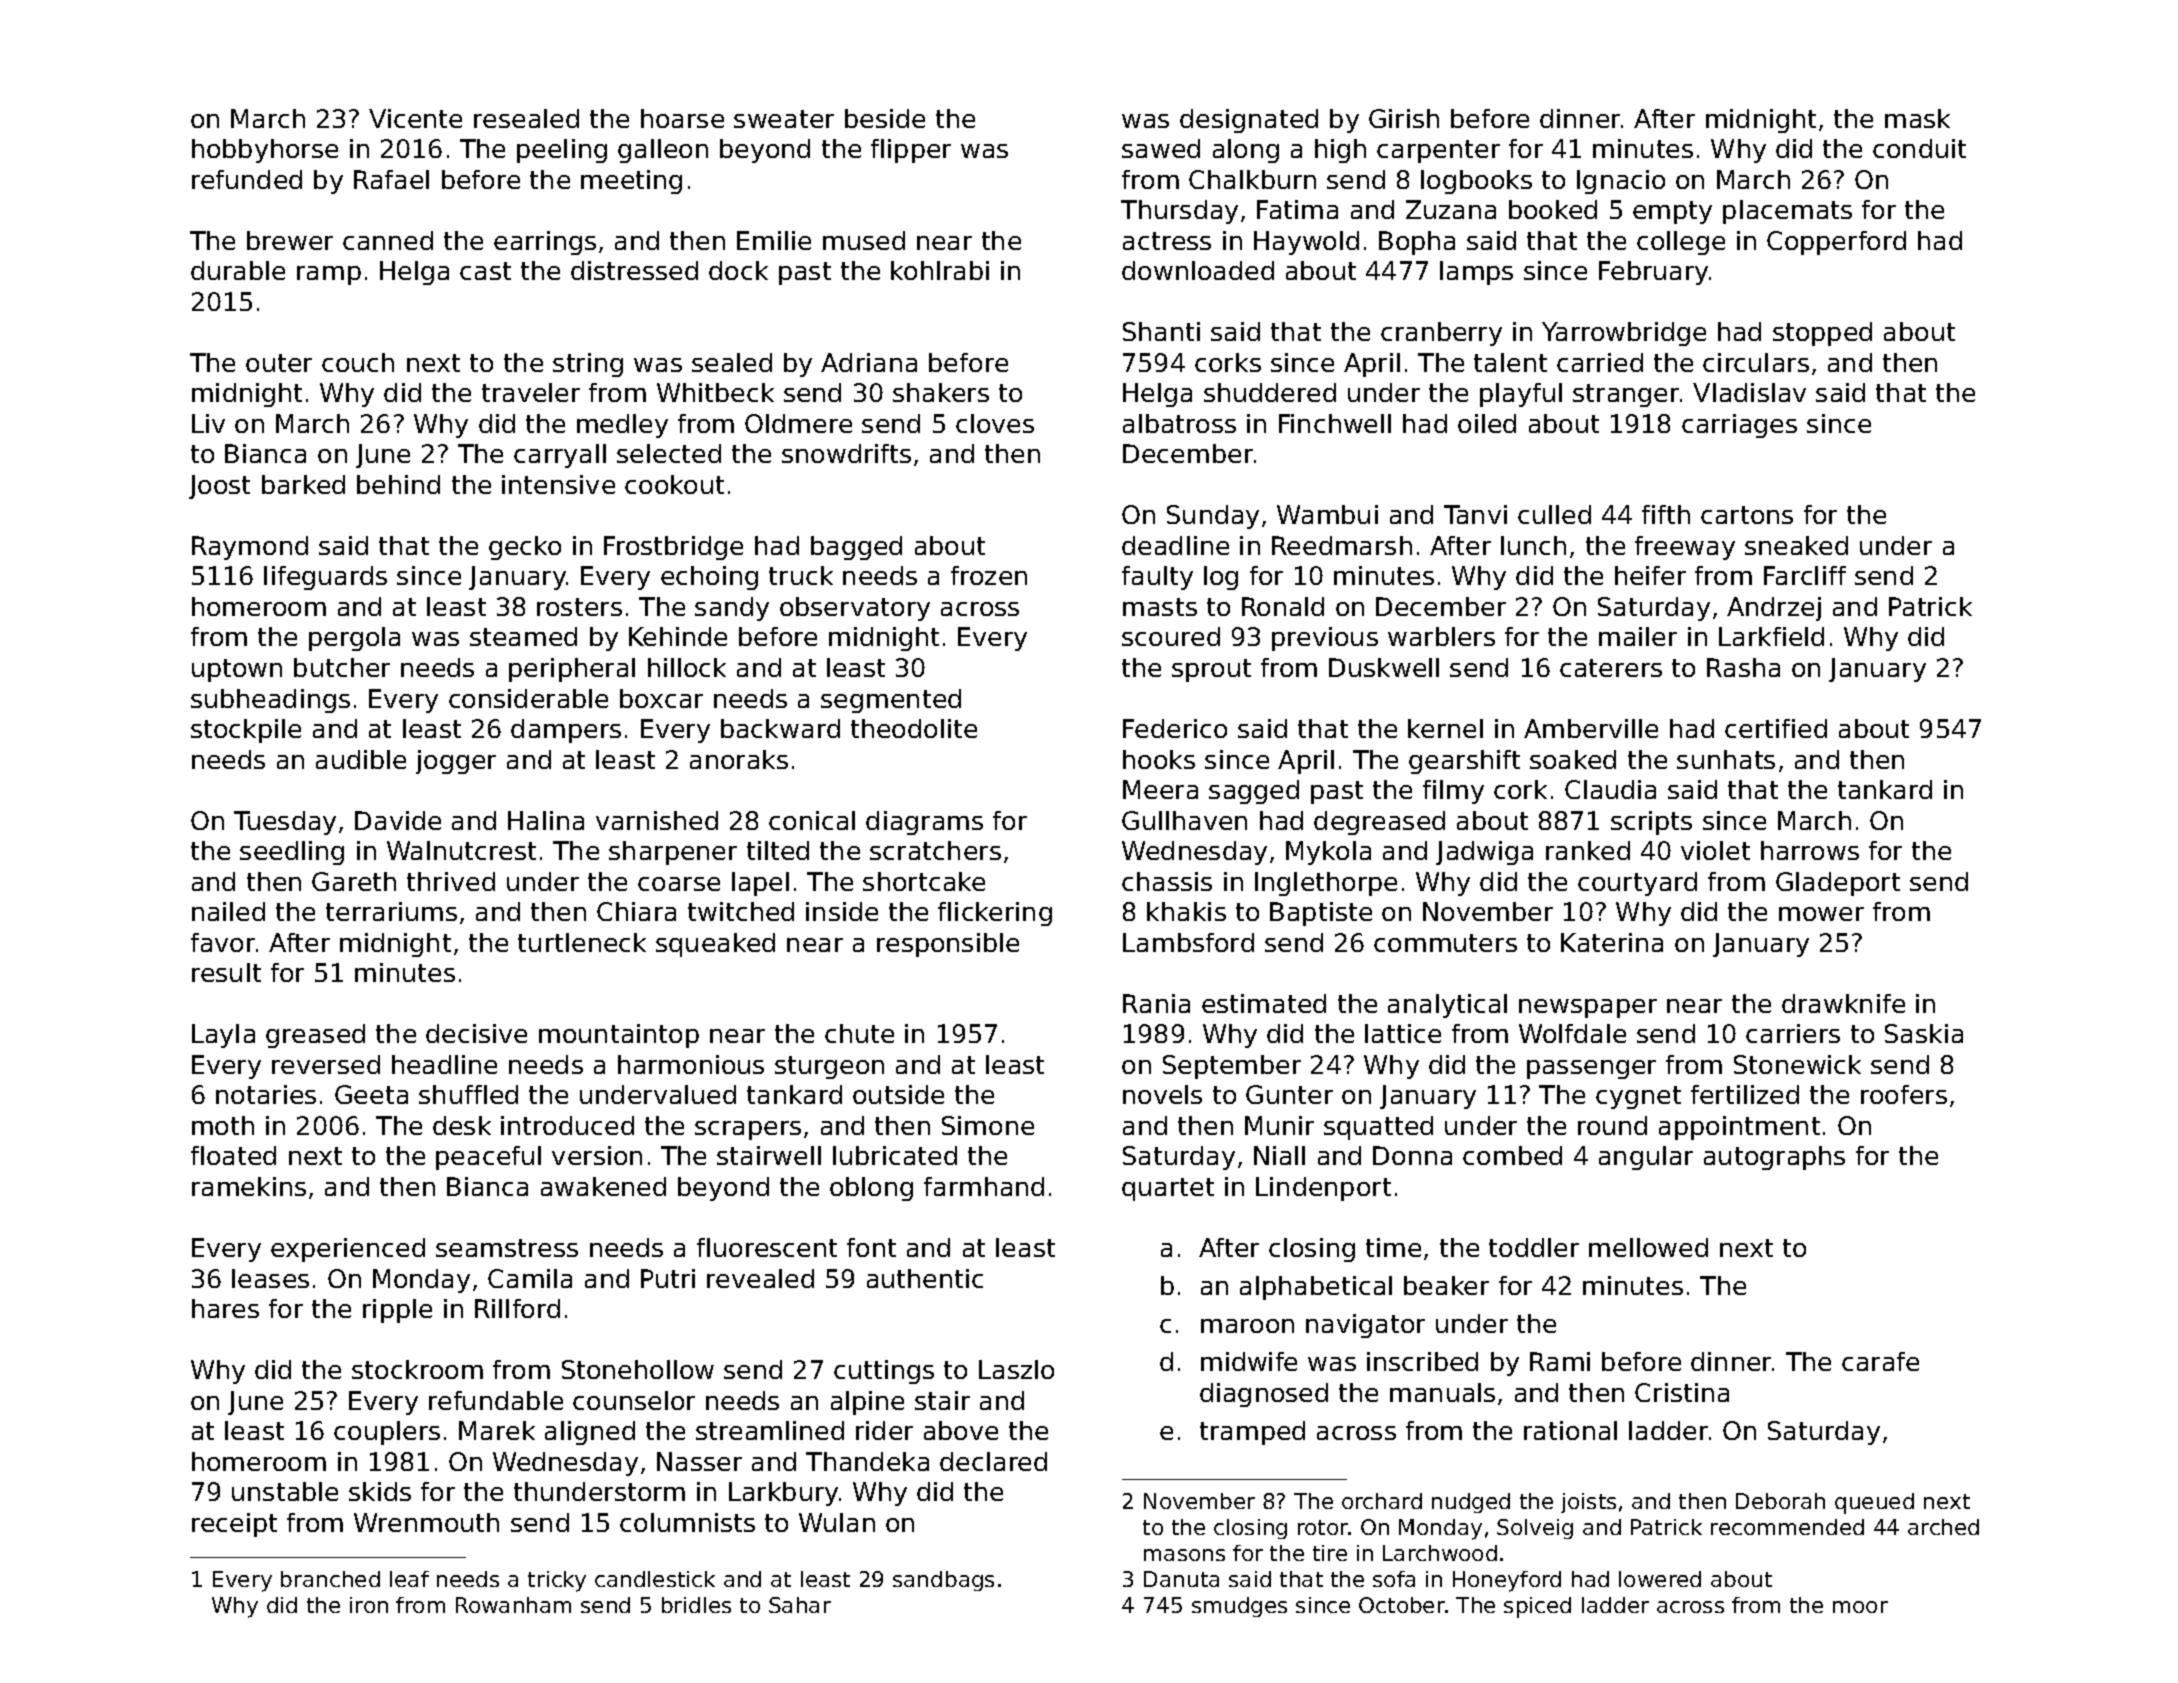 This screenshot has width=2178, height=1683. Describe the element at coordinates (1917, 118) in the screenshot. I see `mask` at that location.
